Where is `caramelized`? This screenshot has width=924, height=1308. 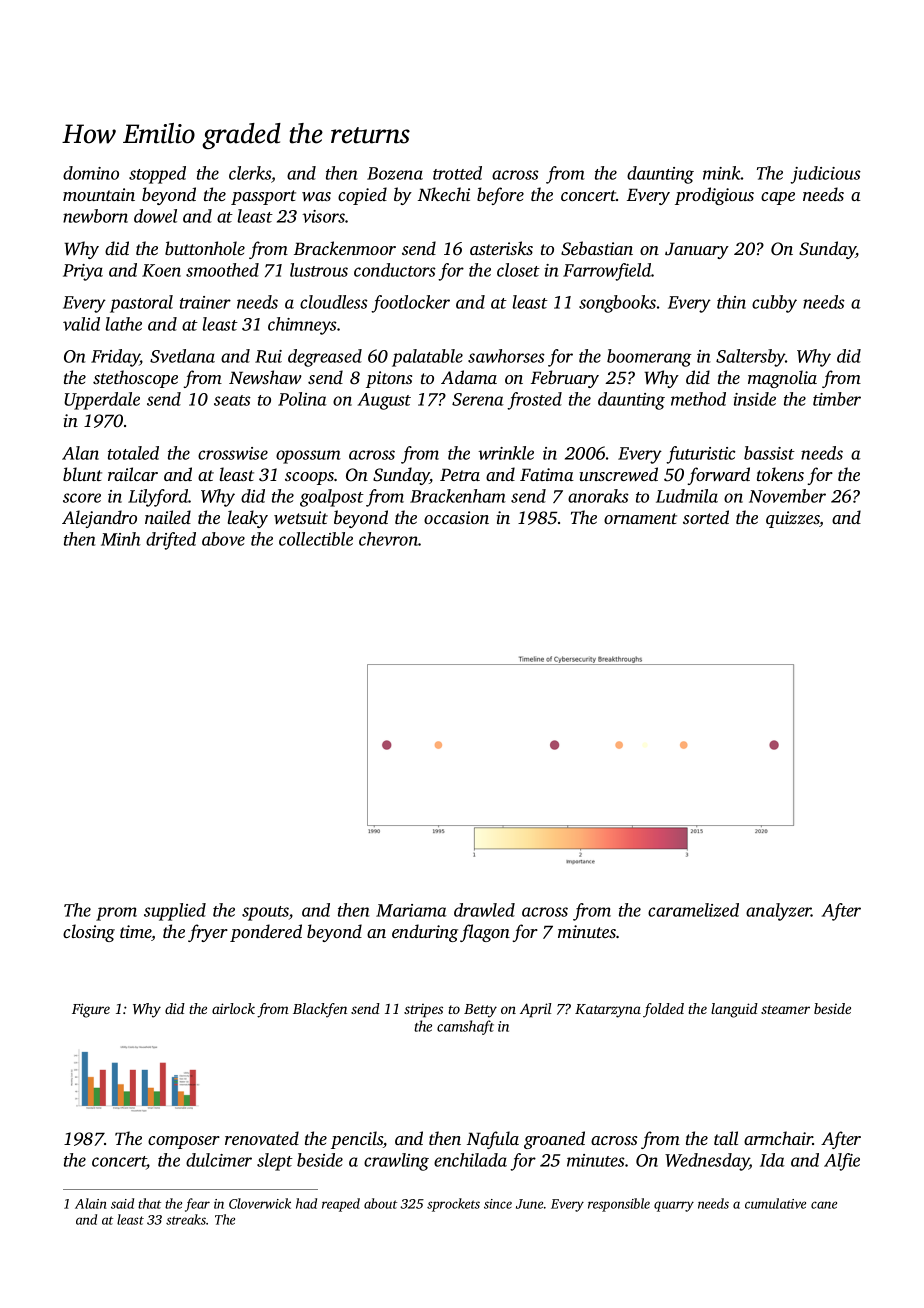
caramelized is located at coordinates (693, 910).
